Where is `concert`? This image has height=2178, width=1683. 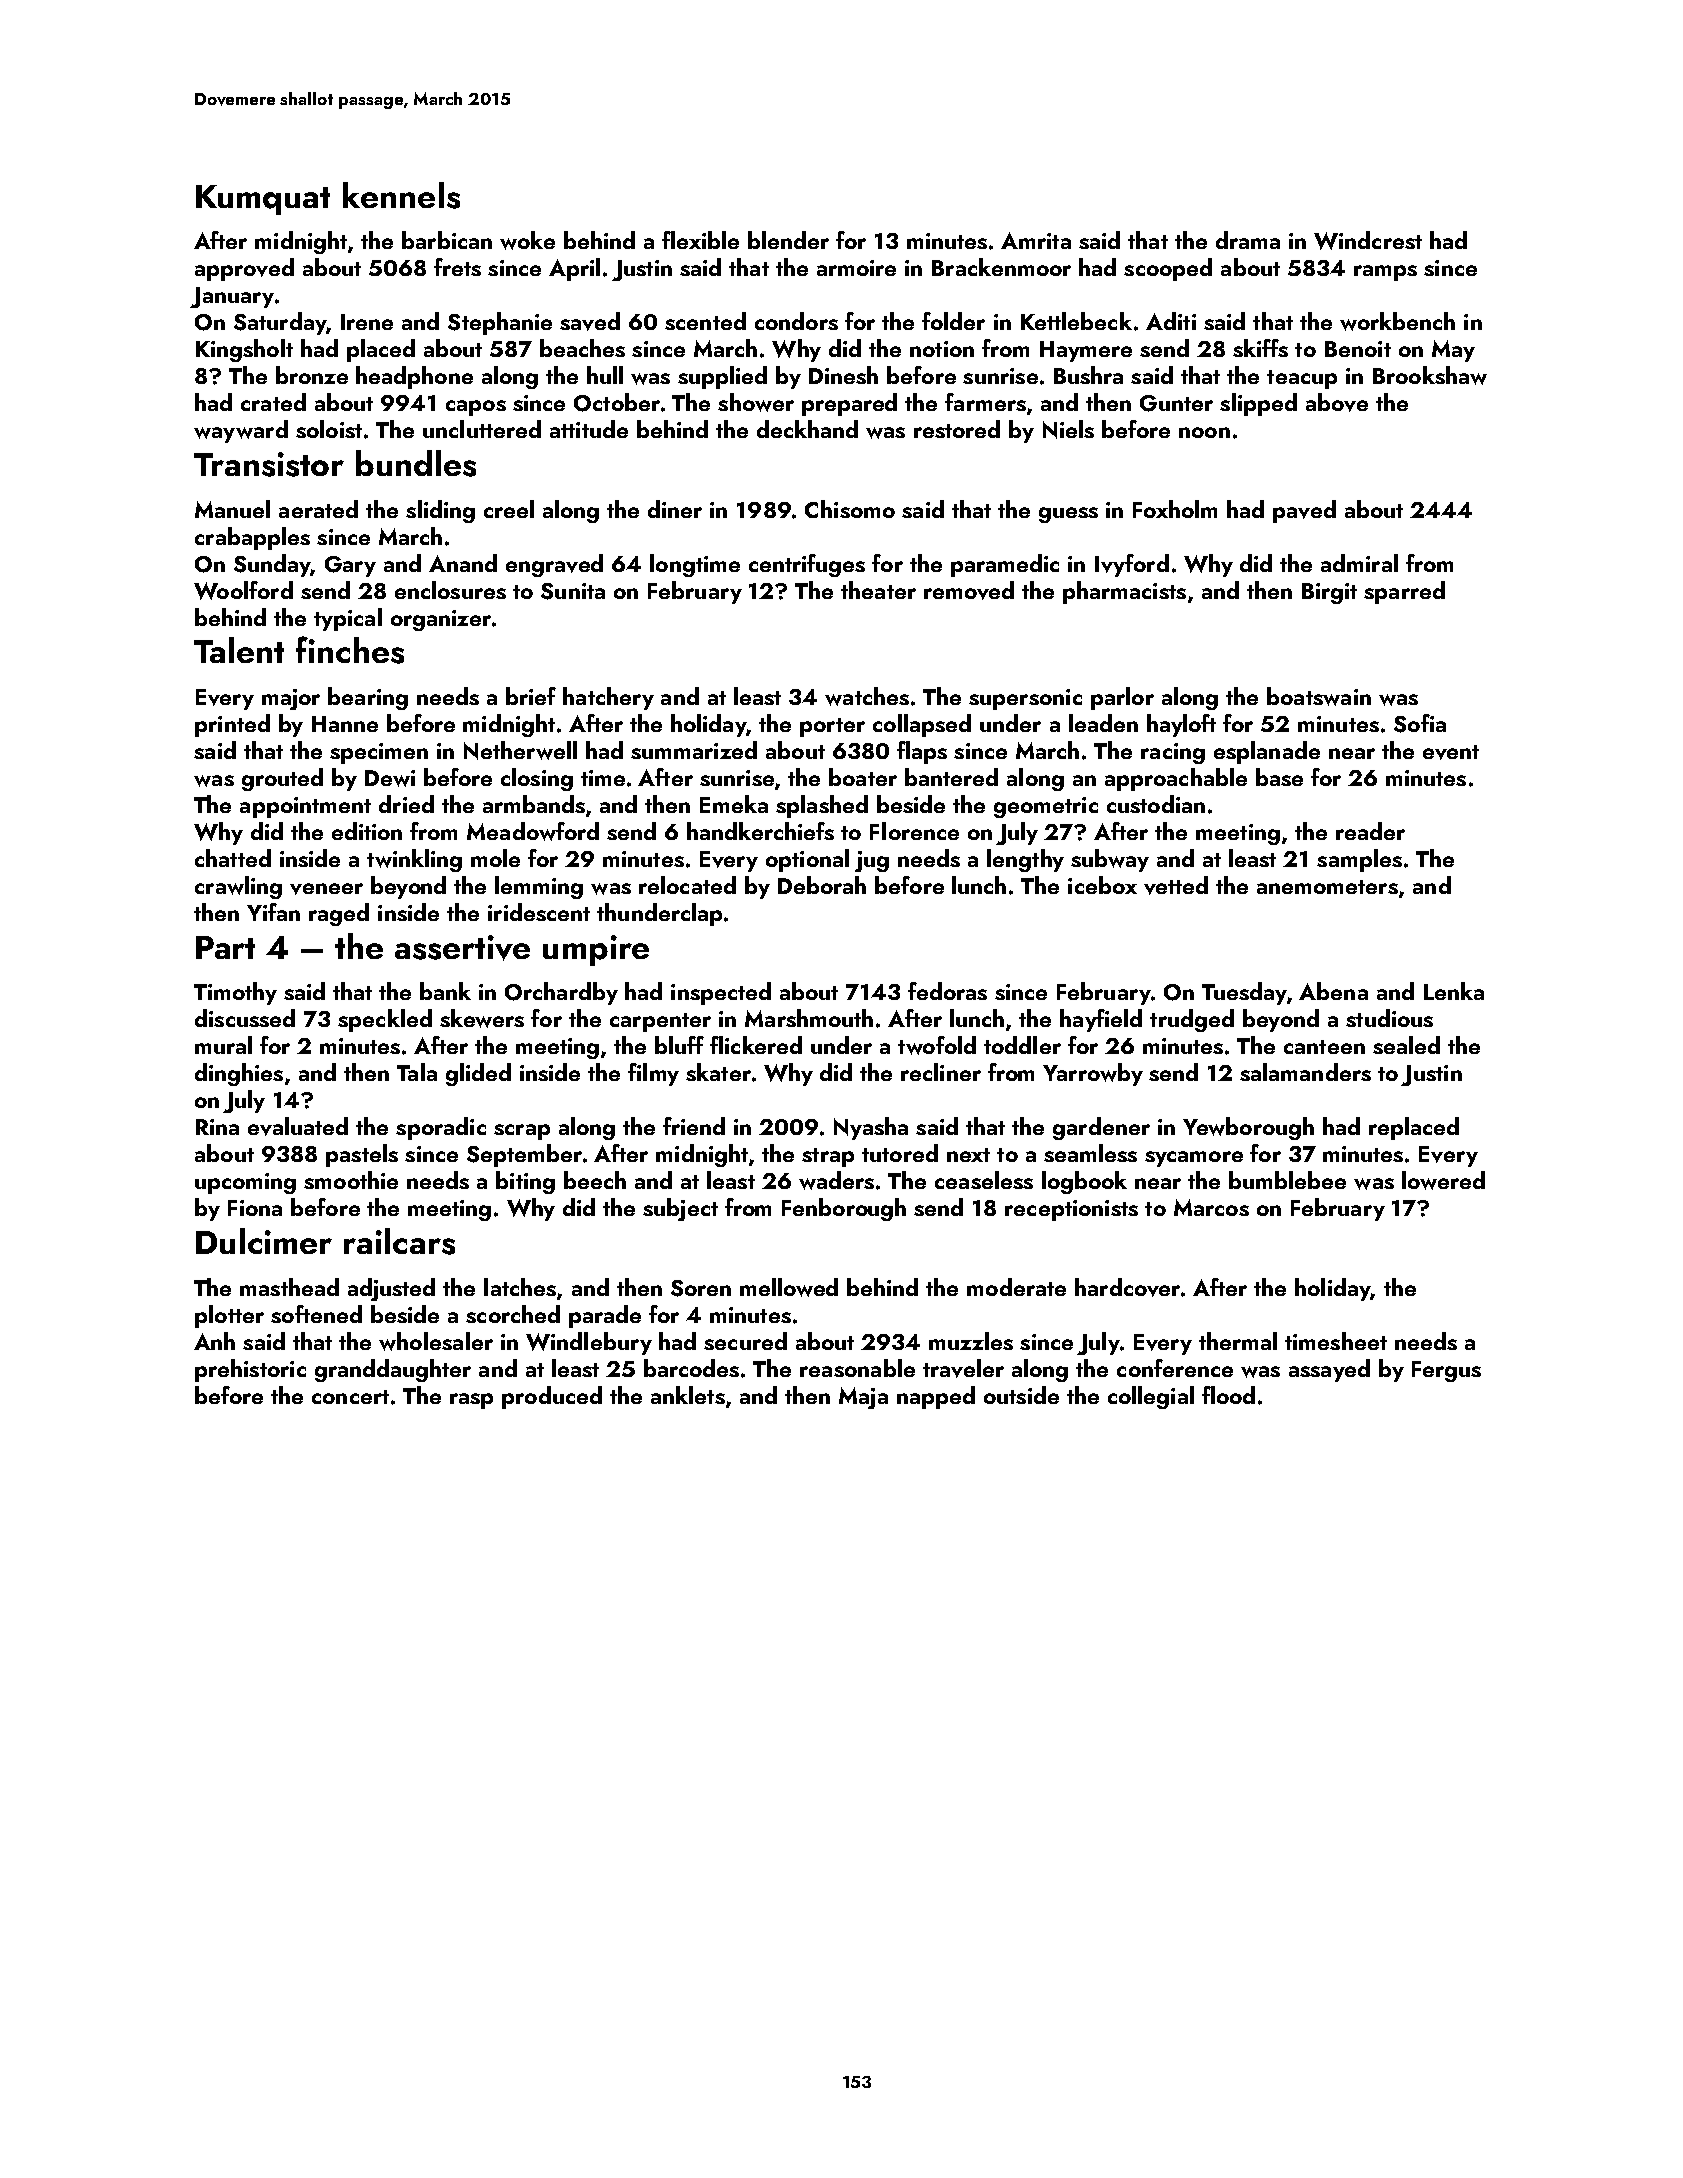 concert is located at coordinates (350, 1397).
